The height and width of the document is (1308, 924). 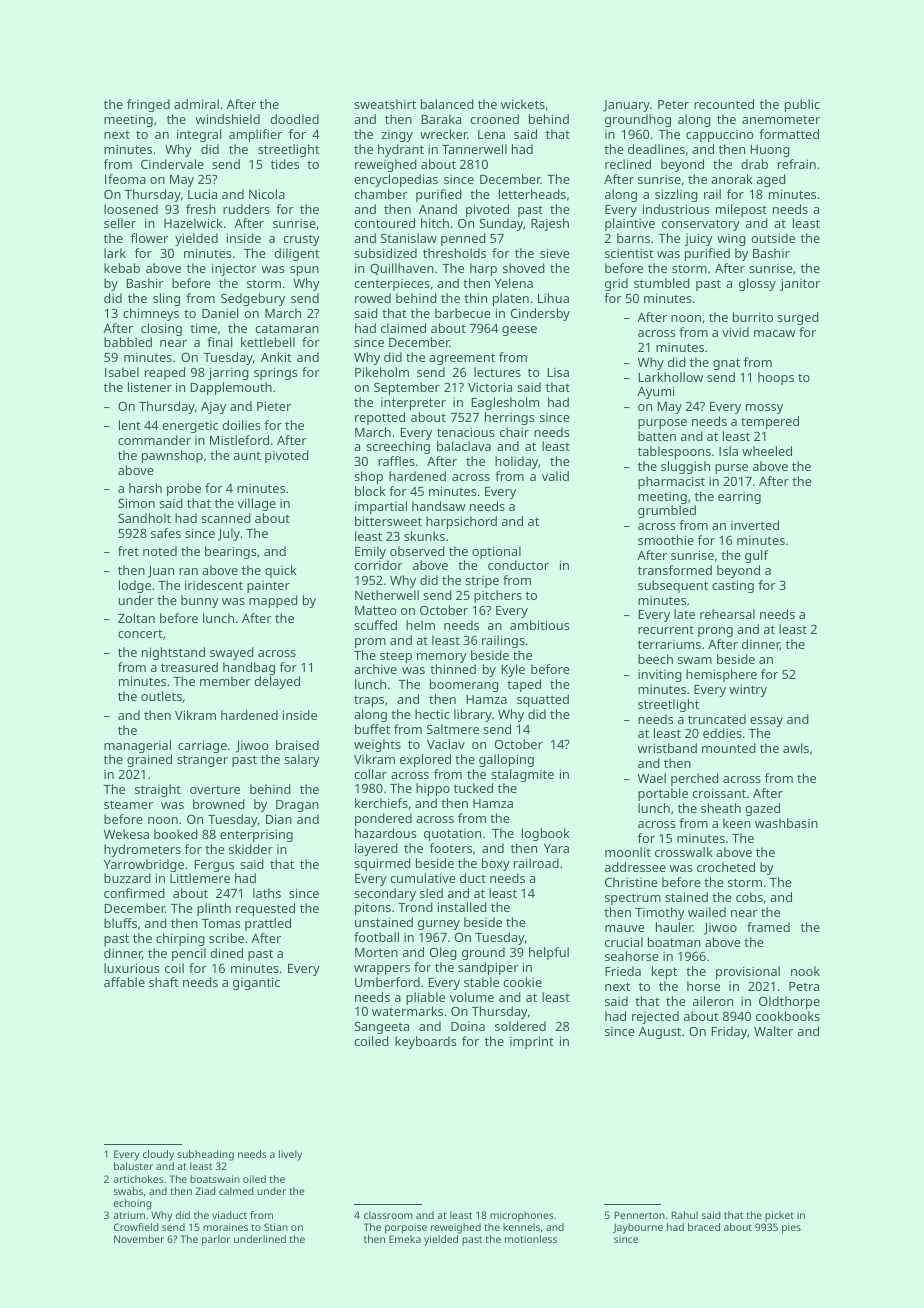 I want to click on grid, so click(x=616, y=284).
